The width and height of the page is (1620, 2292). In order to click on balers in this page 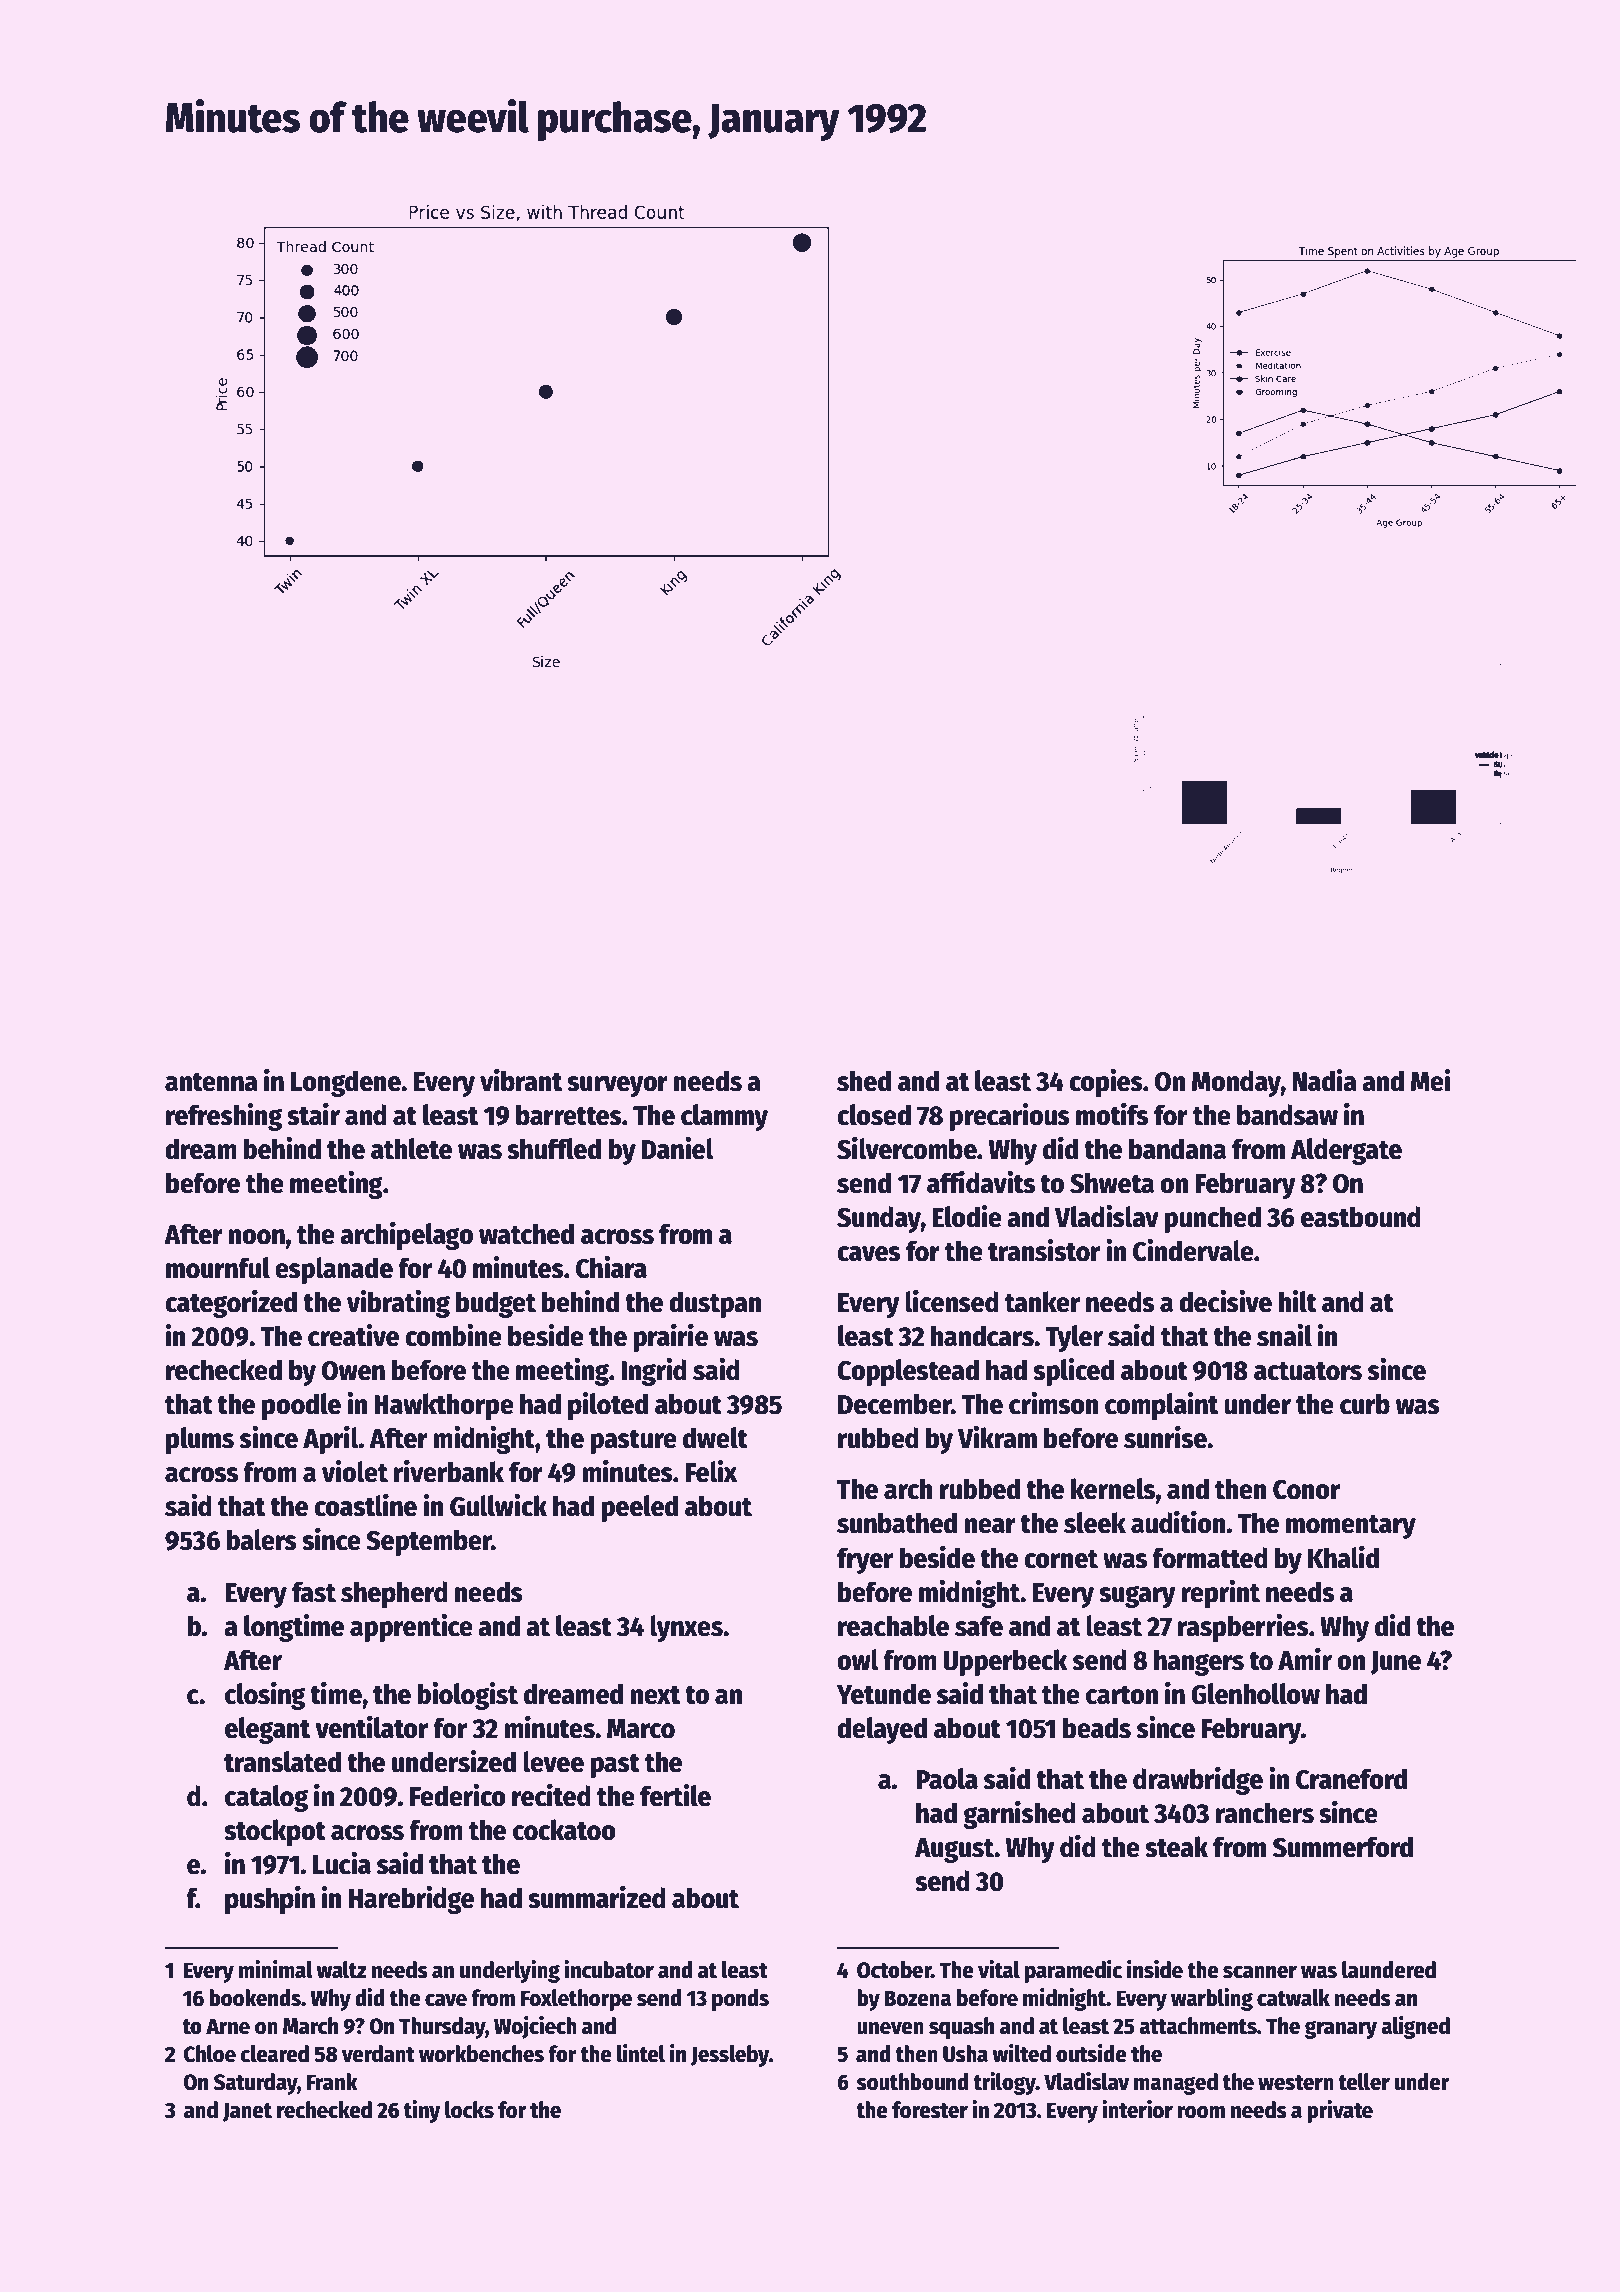, I will do `click(261, 1540)`.
